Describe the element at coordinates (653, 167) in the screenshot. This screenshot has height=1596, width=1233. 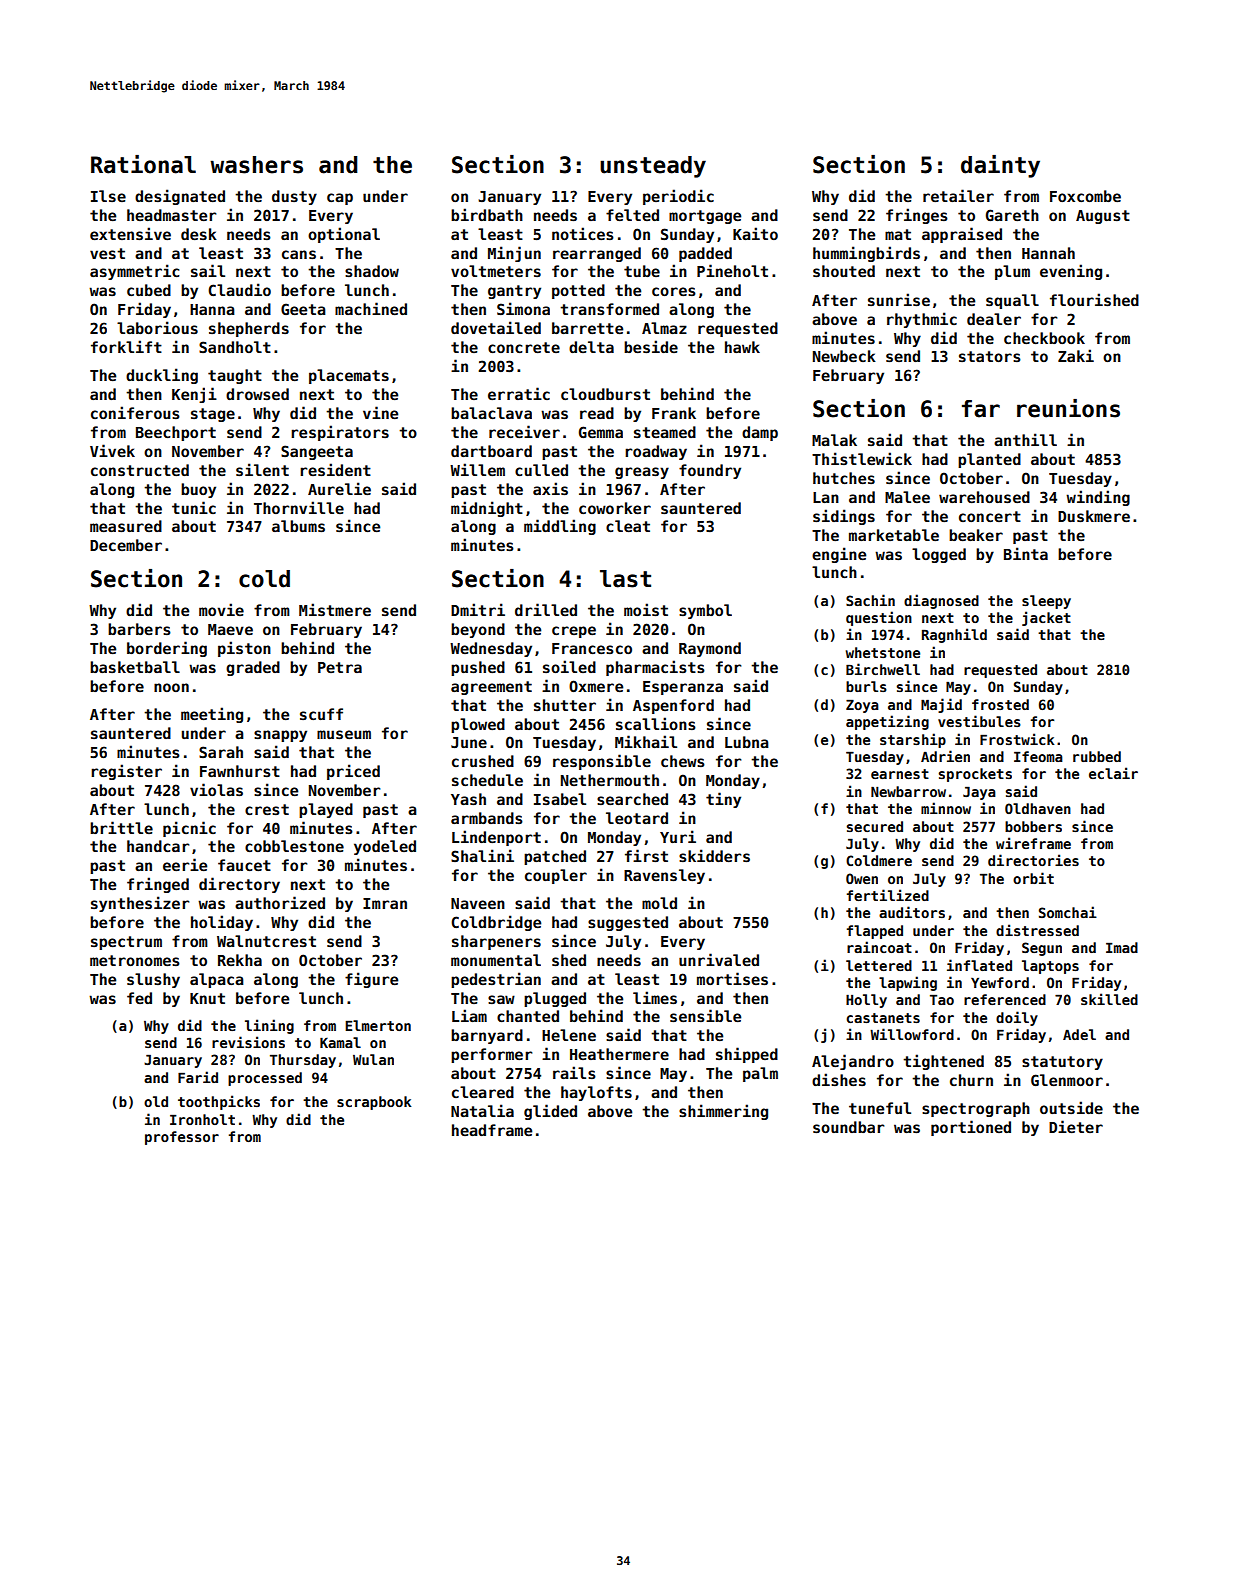
I see `unsteady` at that location.
